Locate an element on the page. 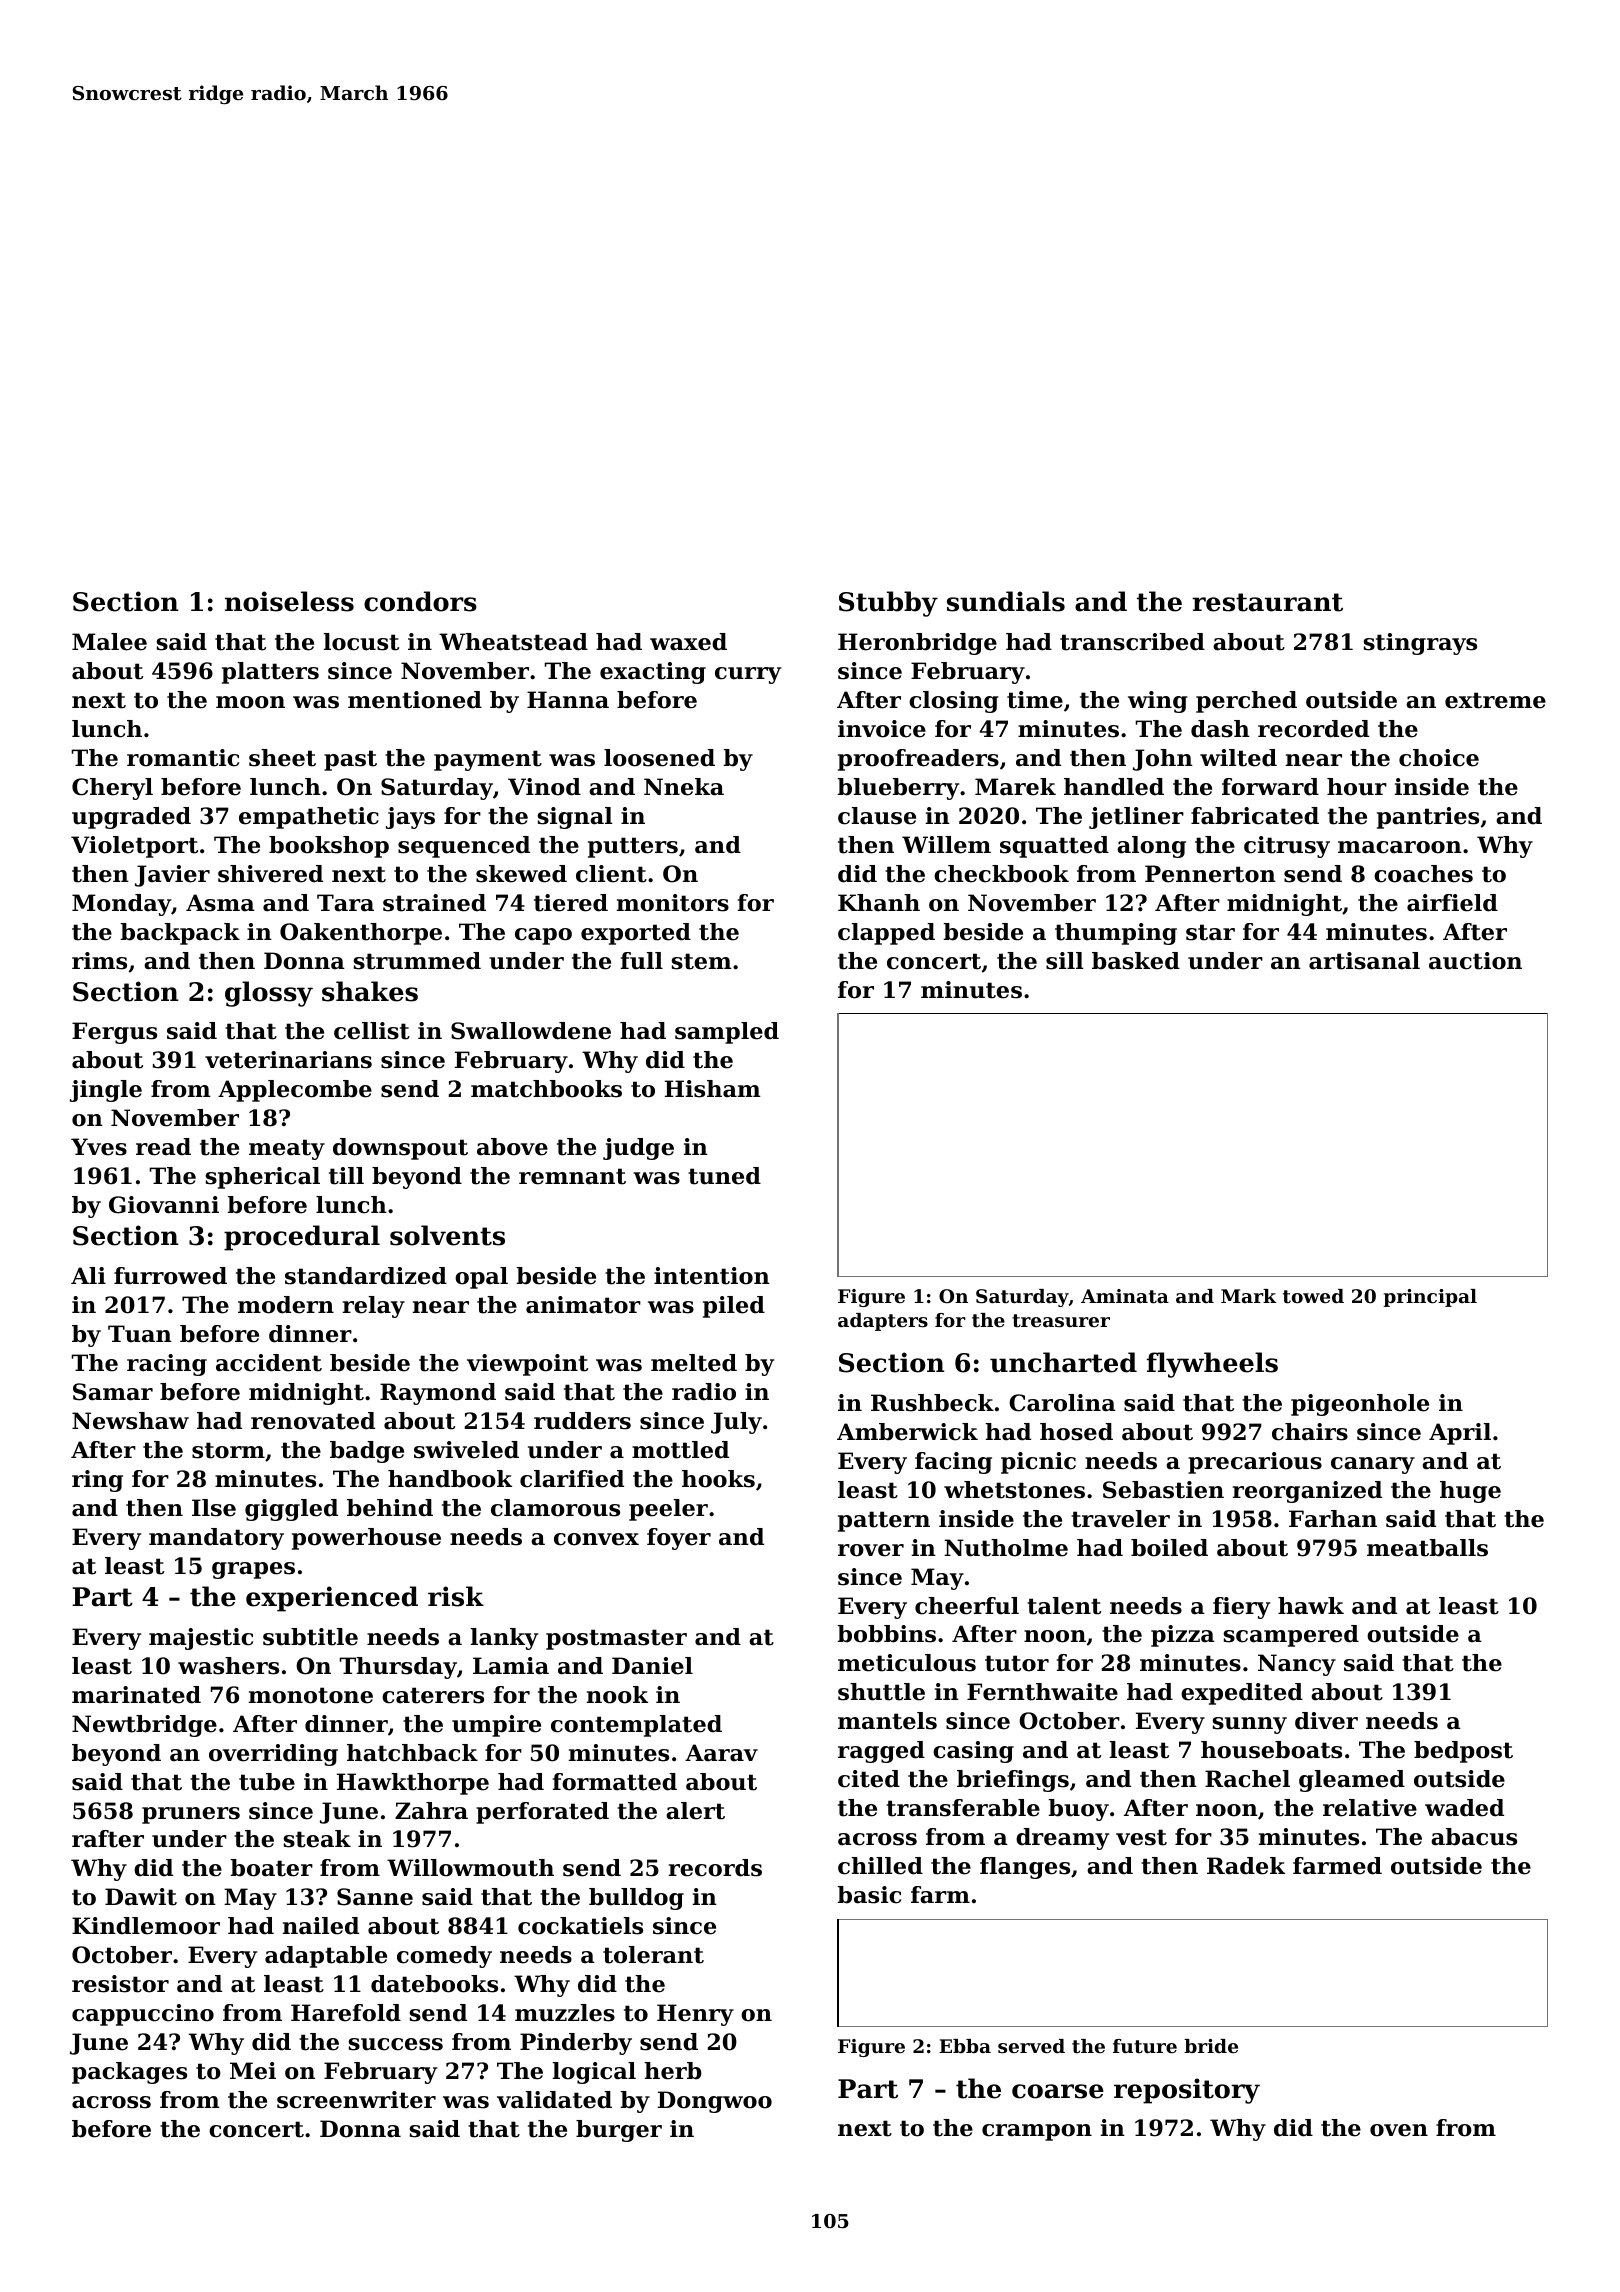 Image resolution: width=1620 pixels, height=2292 pixels. coaches is located at coordinates (1423, 874).
